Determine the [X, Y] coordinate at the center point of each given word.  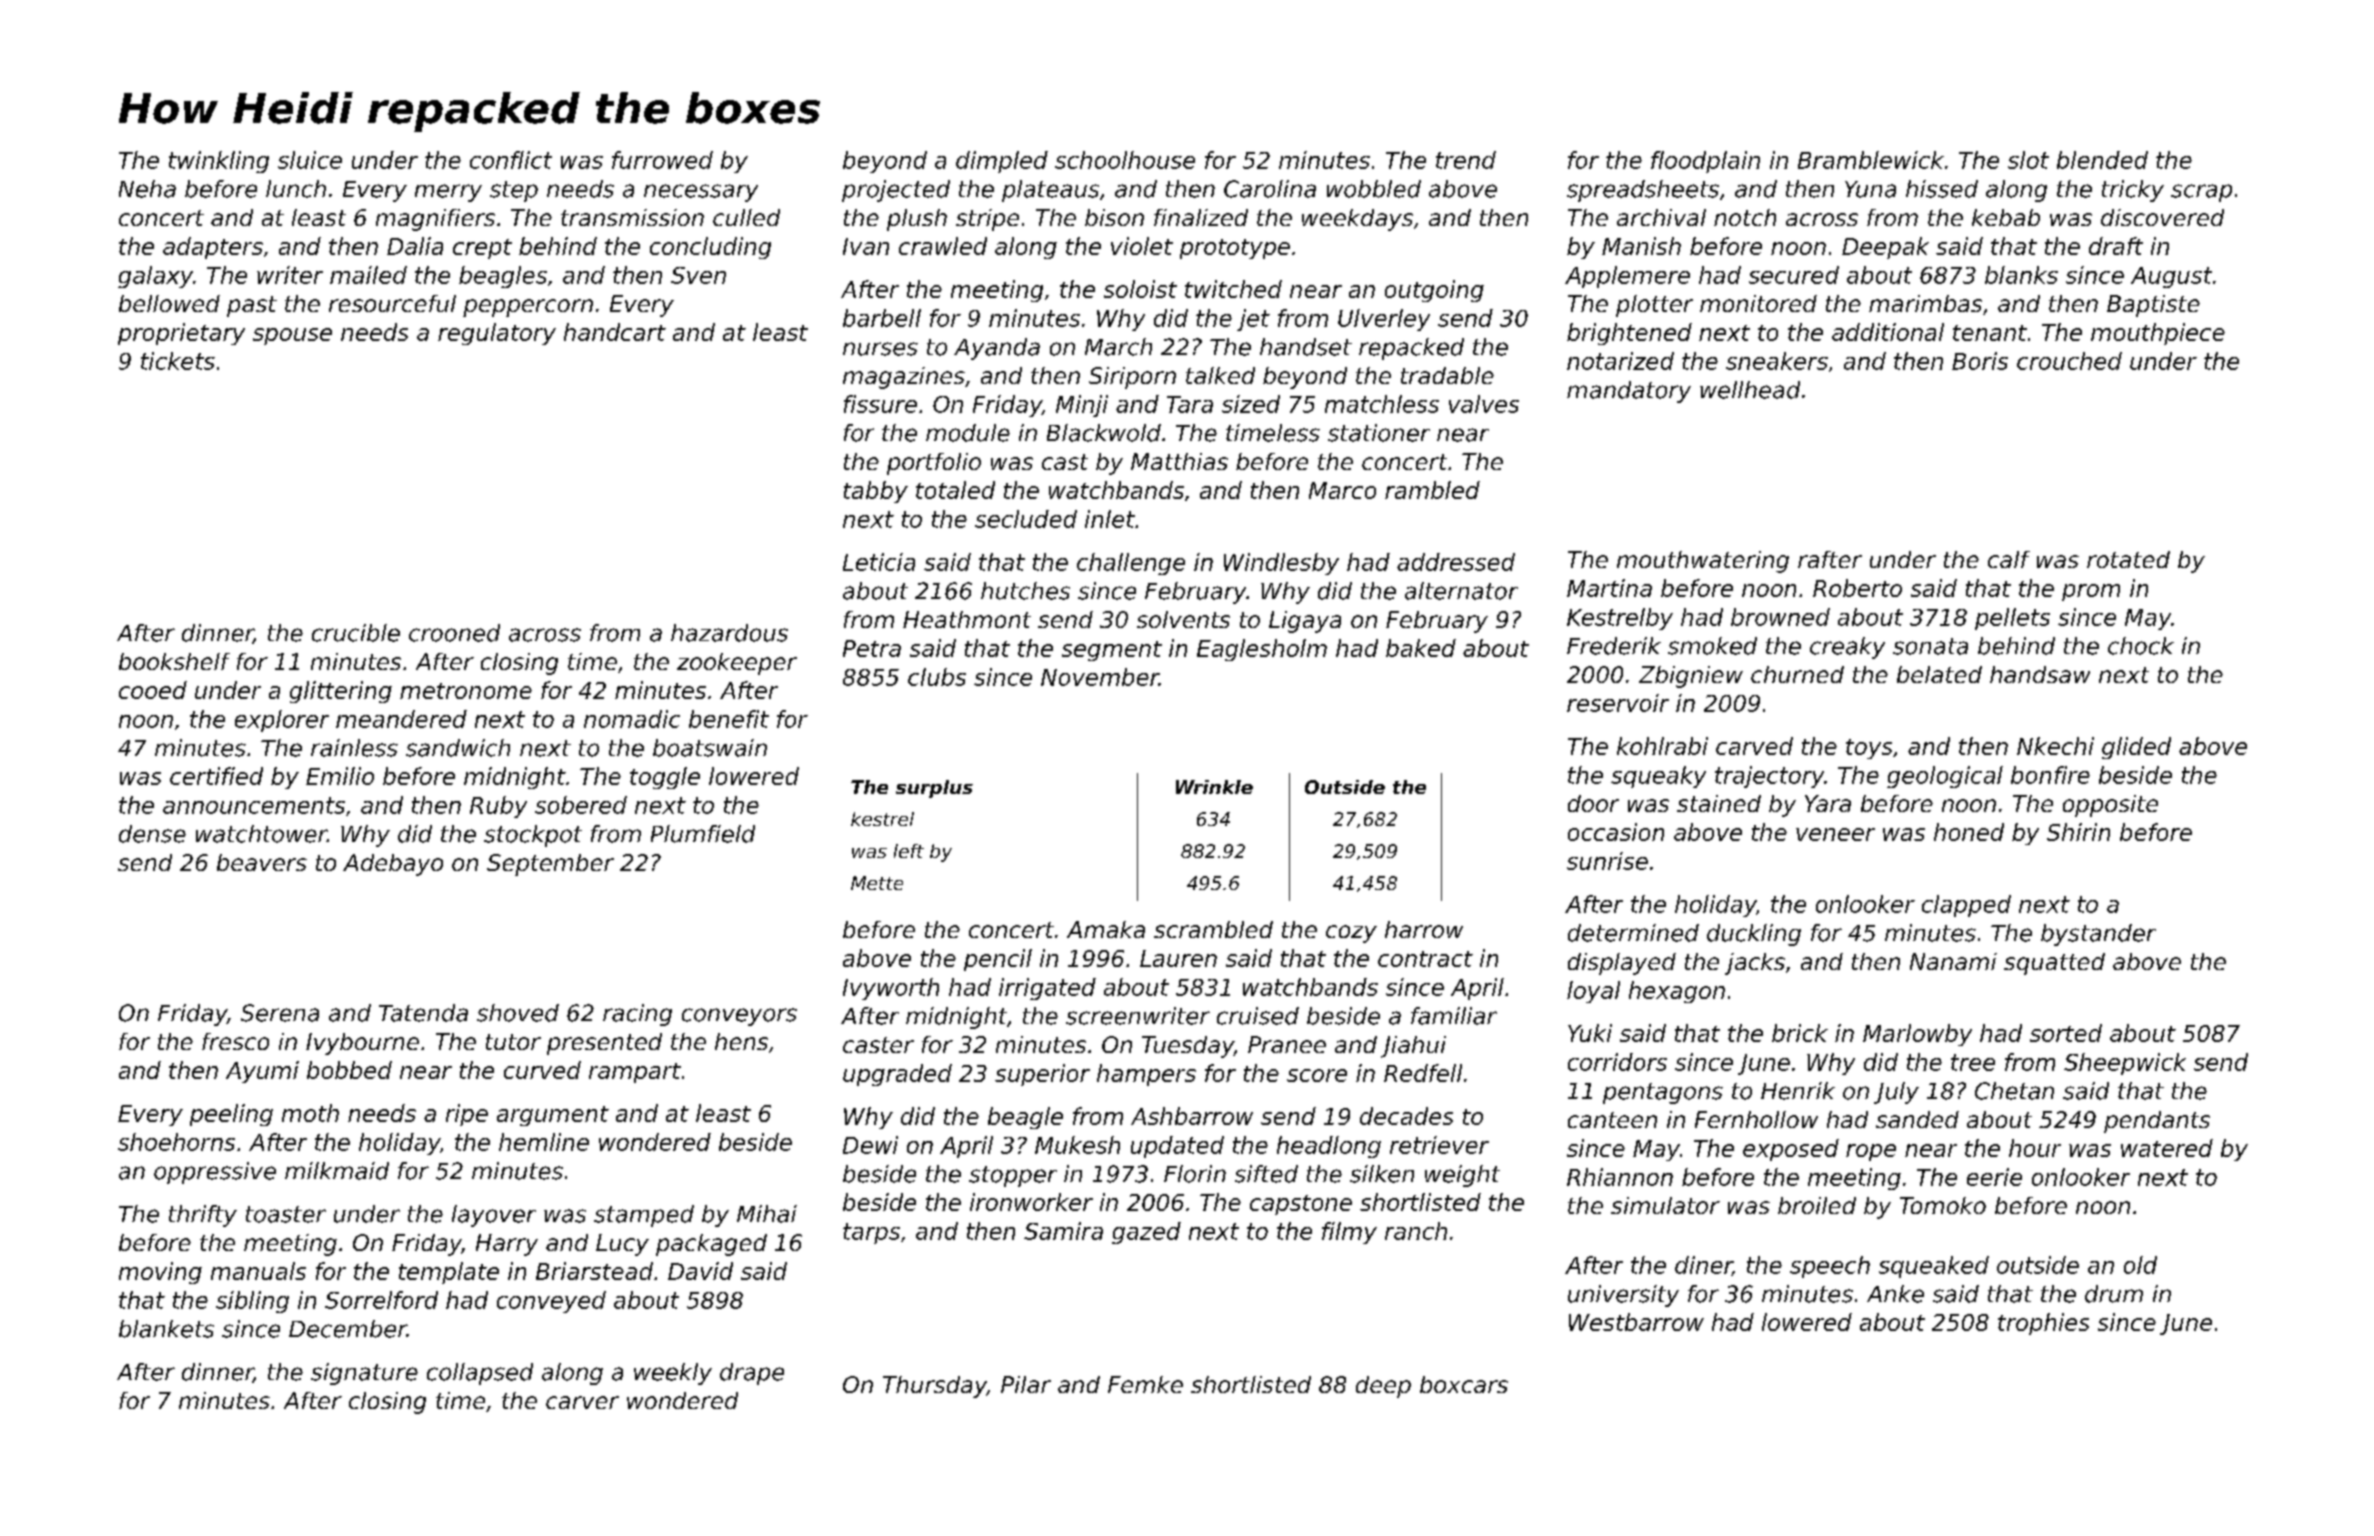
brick [1800, 1033]
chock [2141, 646]
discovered [2162, 217]
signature [364, 1374]
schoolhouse [1125, 160]
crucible [356, 633]
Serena [280, 1013]
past [252, 306]
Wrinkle [1214, 787]
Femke [1145, 1384]
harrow [1424, 929]
